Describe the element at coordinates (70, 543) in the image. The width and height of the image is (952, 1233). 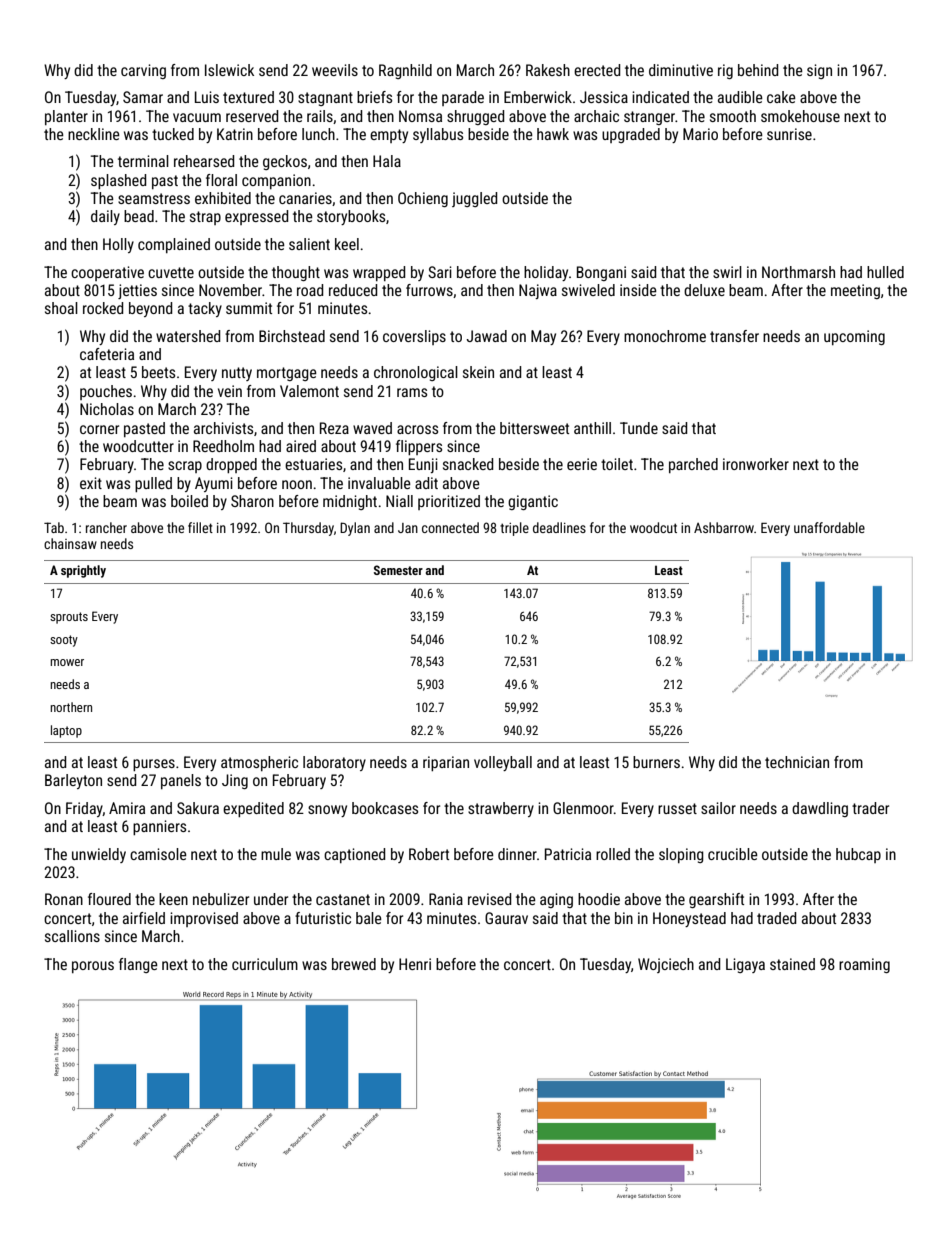
I see `chainsaw` at that location.
